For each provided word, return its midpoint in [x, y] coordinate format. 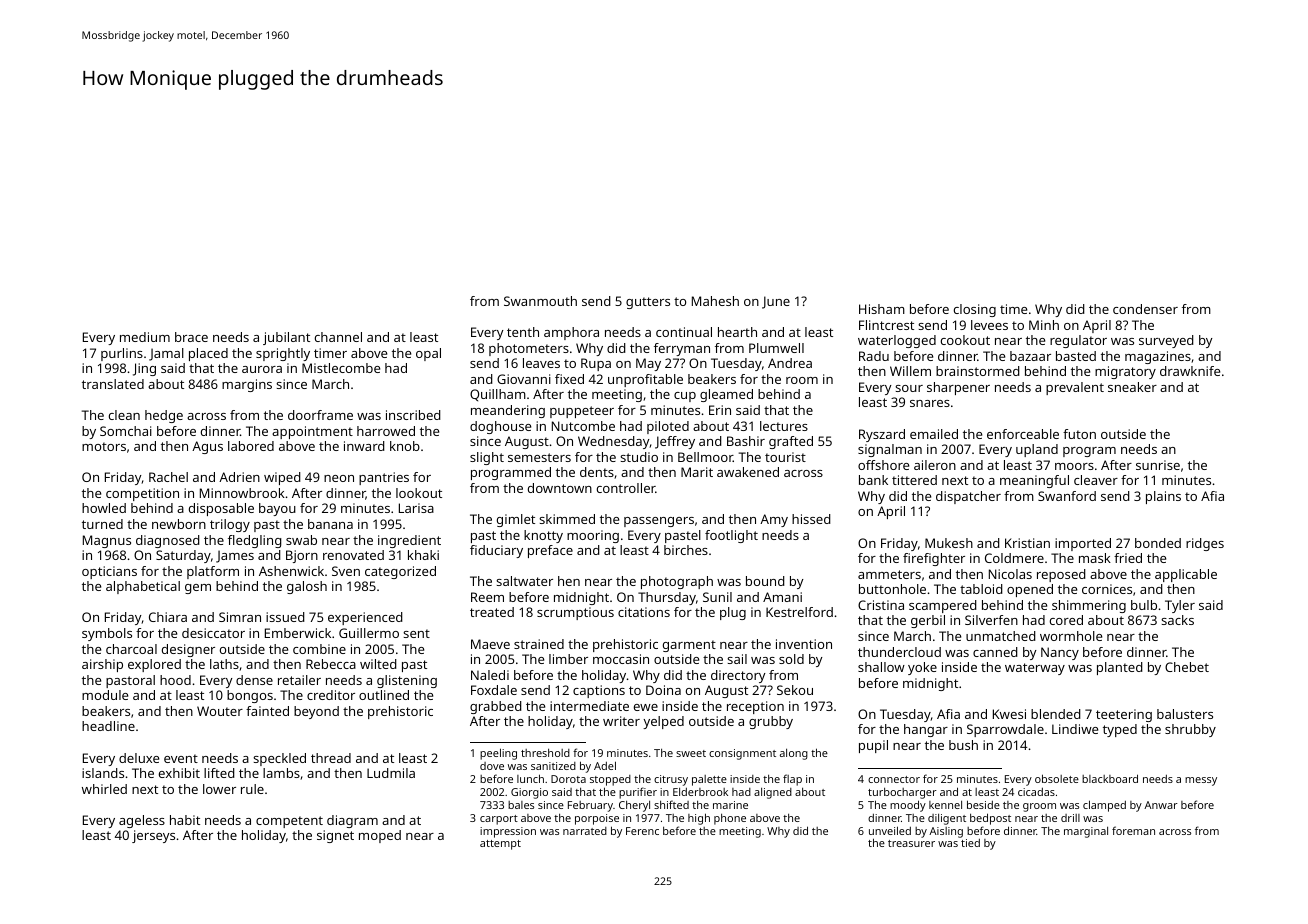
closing [975, 310]
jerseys [153, 836]
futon [1079, 434]
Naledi [490, 675]
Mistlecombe [341, 368]
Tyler [1180, 606]
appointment [312, 432]
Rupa [596, 364]
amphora [571, 333]
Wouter [220, 711]
